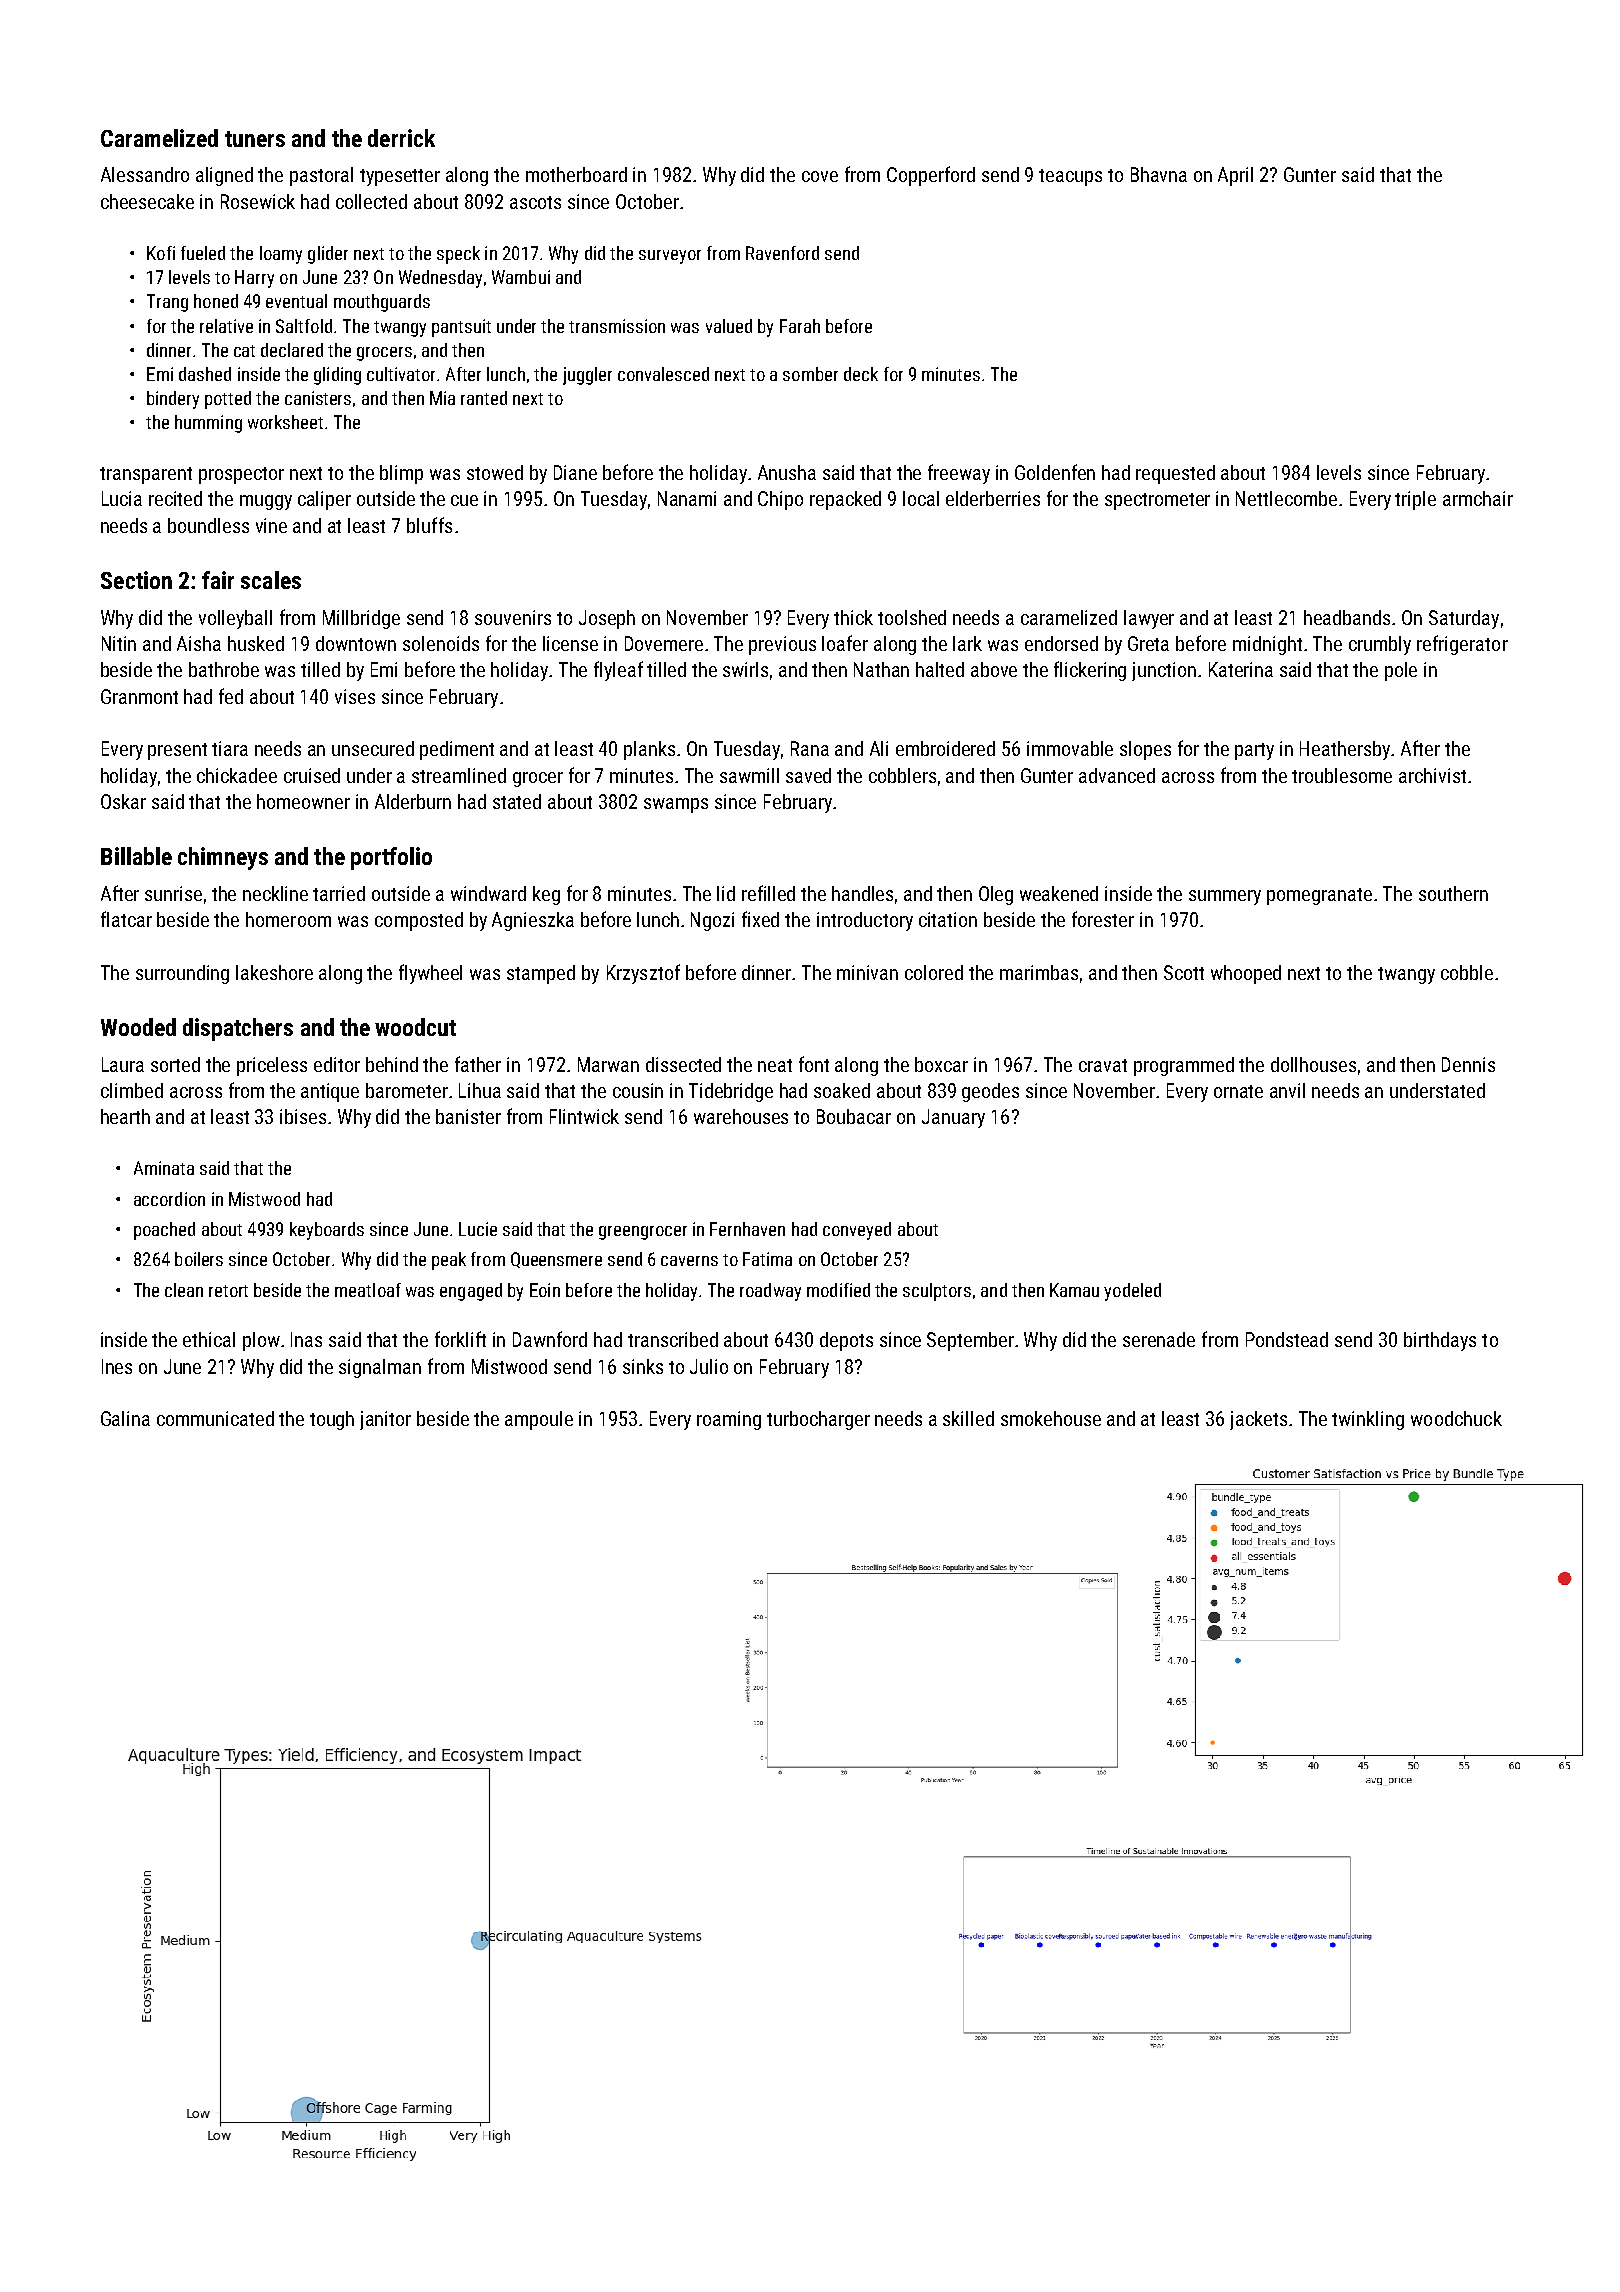 The image size is (1620, 2292). What do you see at coordinates (208, 525) in the image?
I see `boundless` at bounding box center [208, 525].
